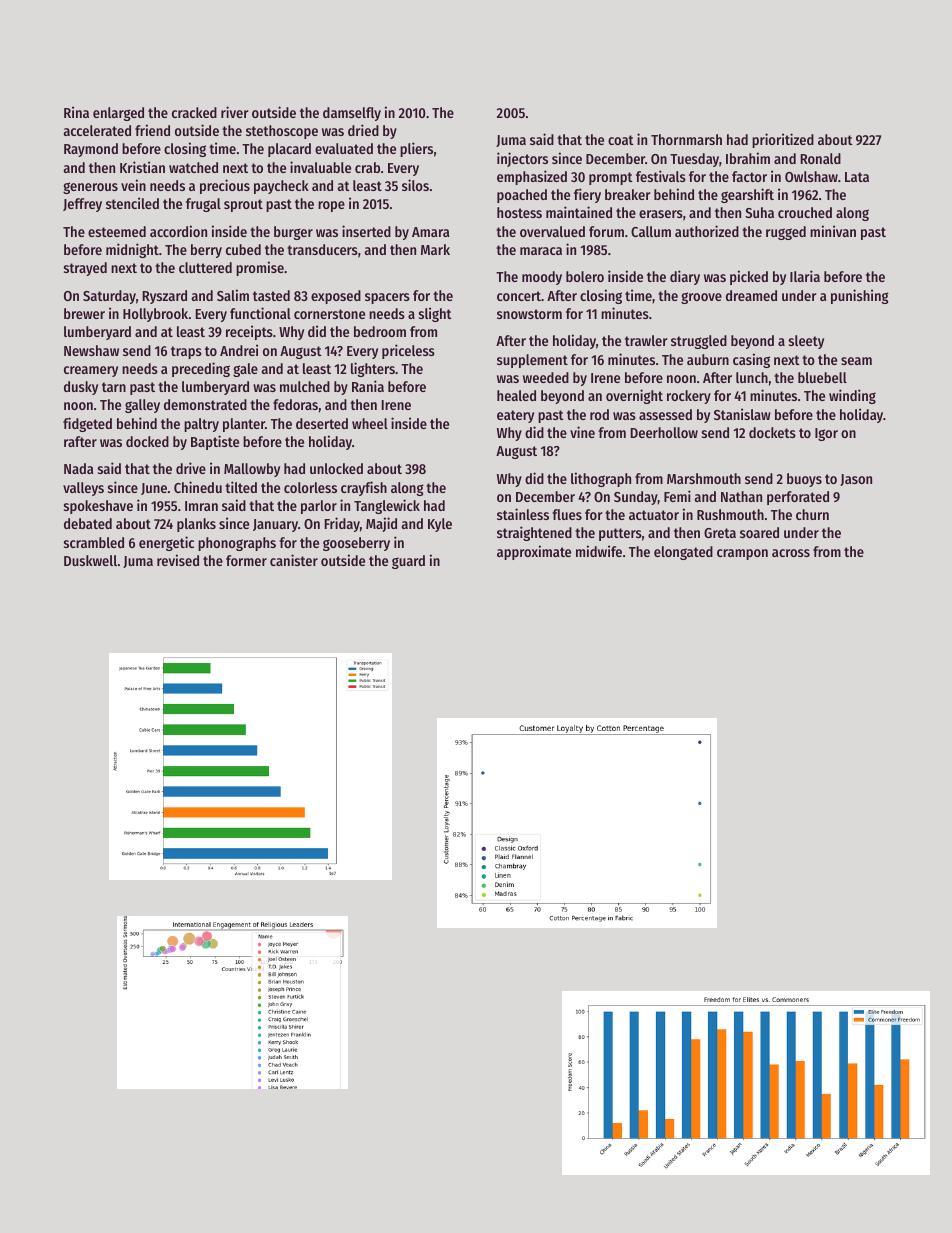  Describe the element at coordinates (522, 196) in the screenshot. I see `poached` at that location.
